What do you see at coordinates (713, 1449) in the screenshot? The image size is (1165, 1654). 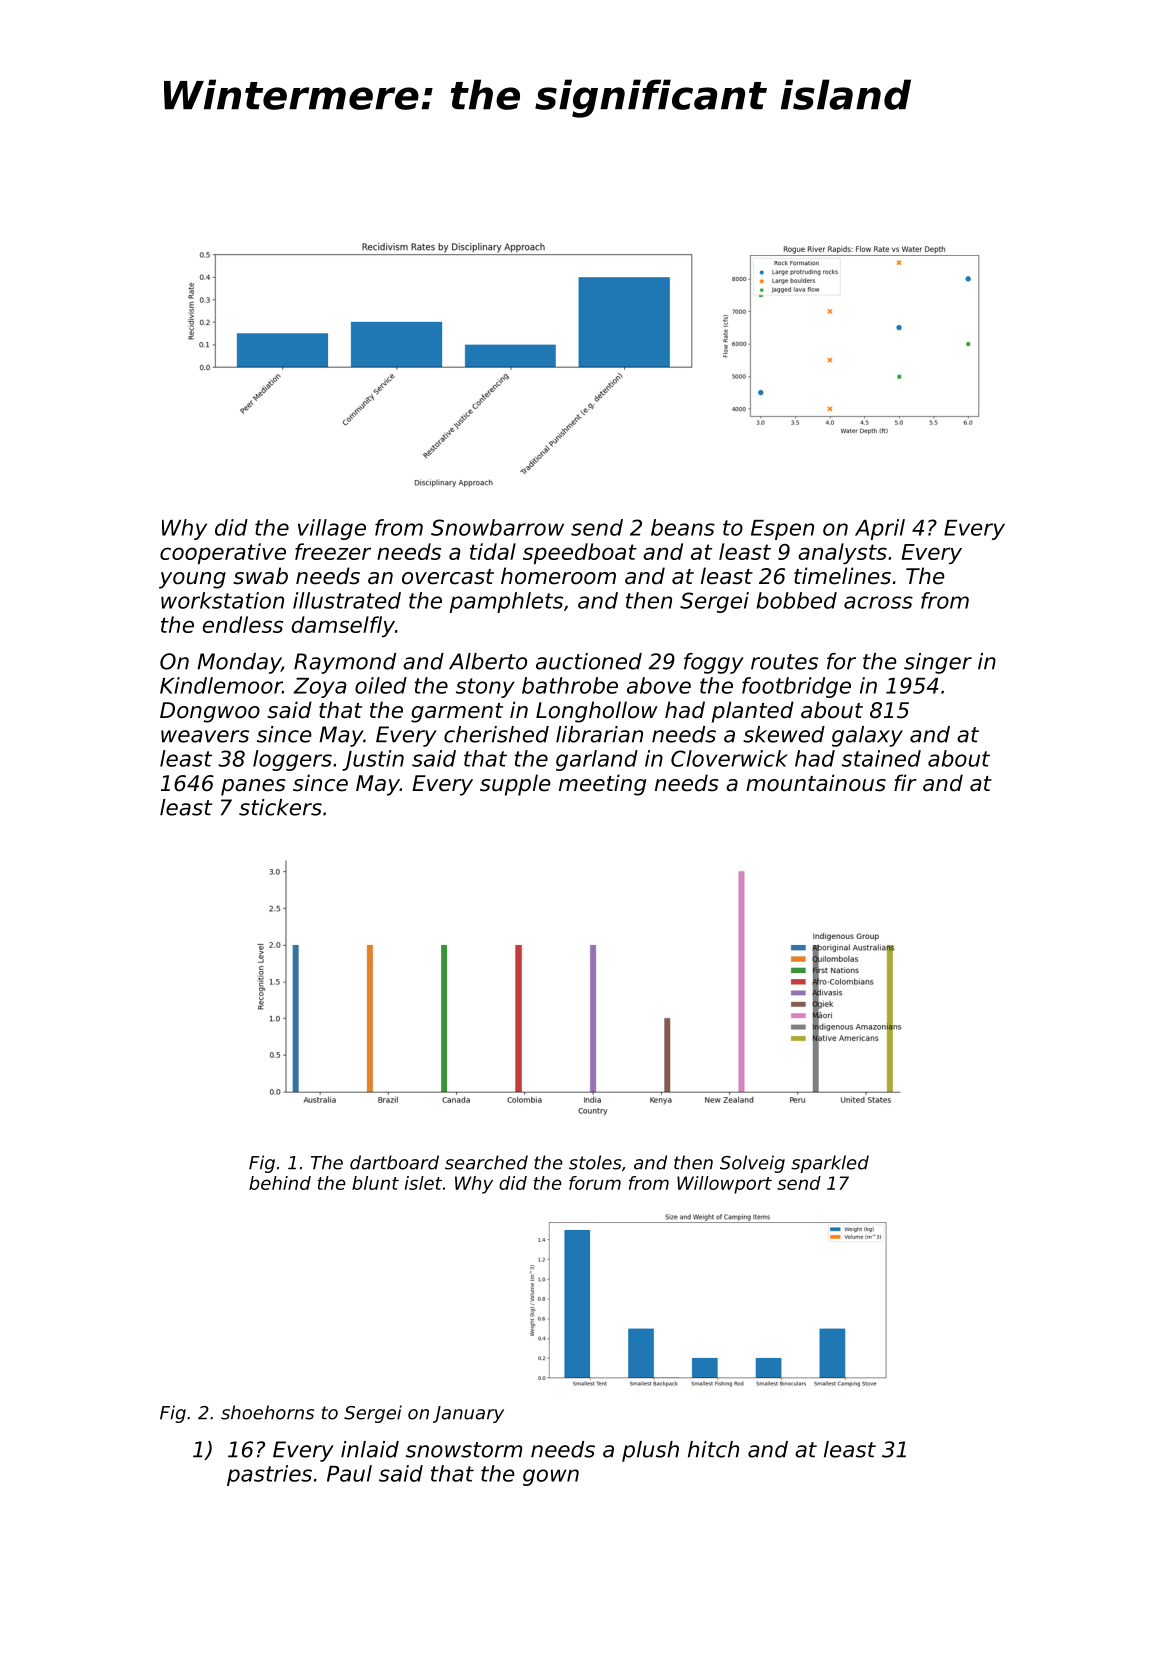 I see `hitch` at bounding box center [713, 1449].
